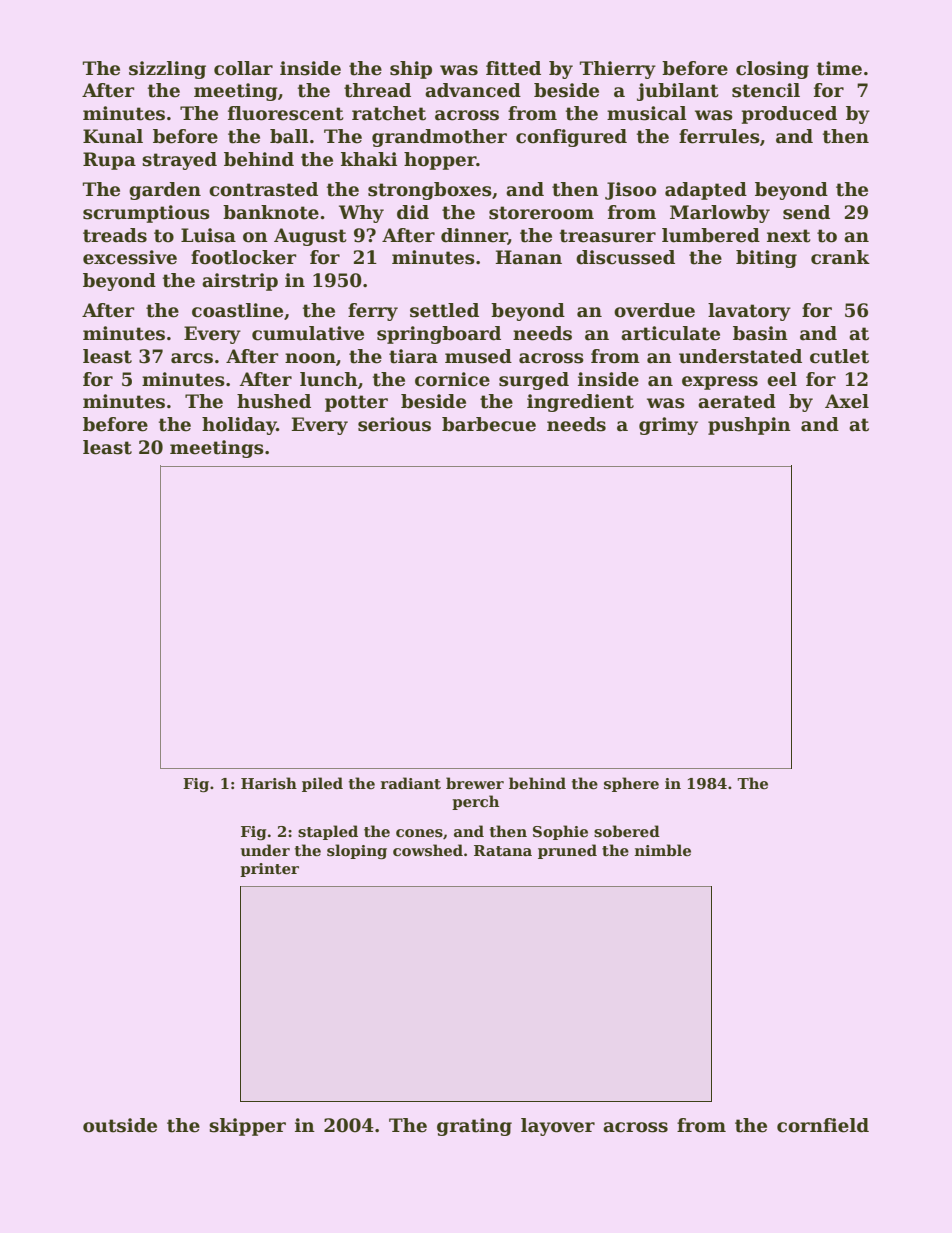  I want to click on cornfield, so click(823, 1125).
